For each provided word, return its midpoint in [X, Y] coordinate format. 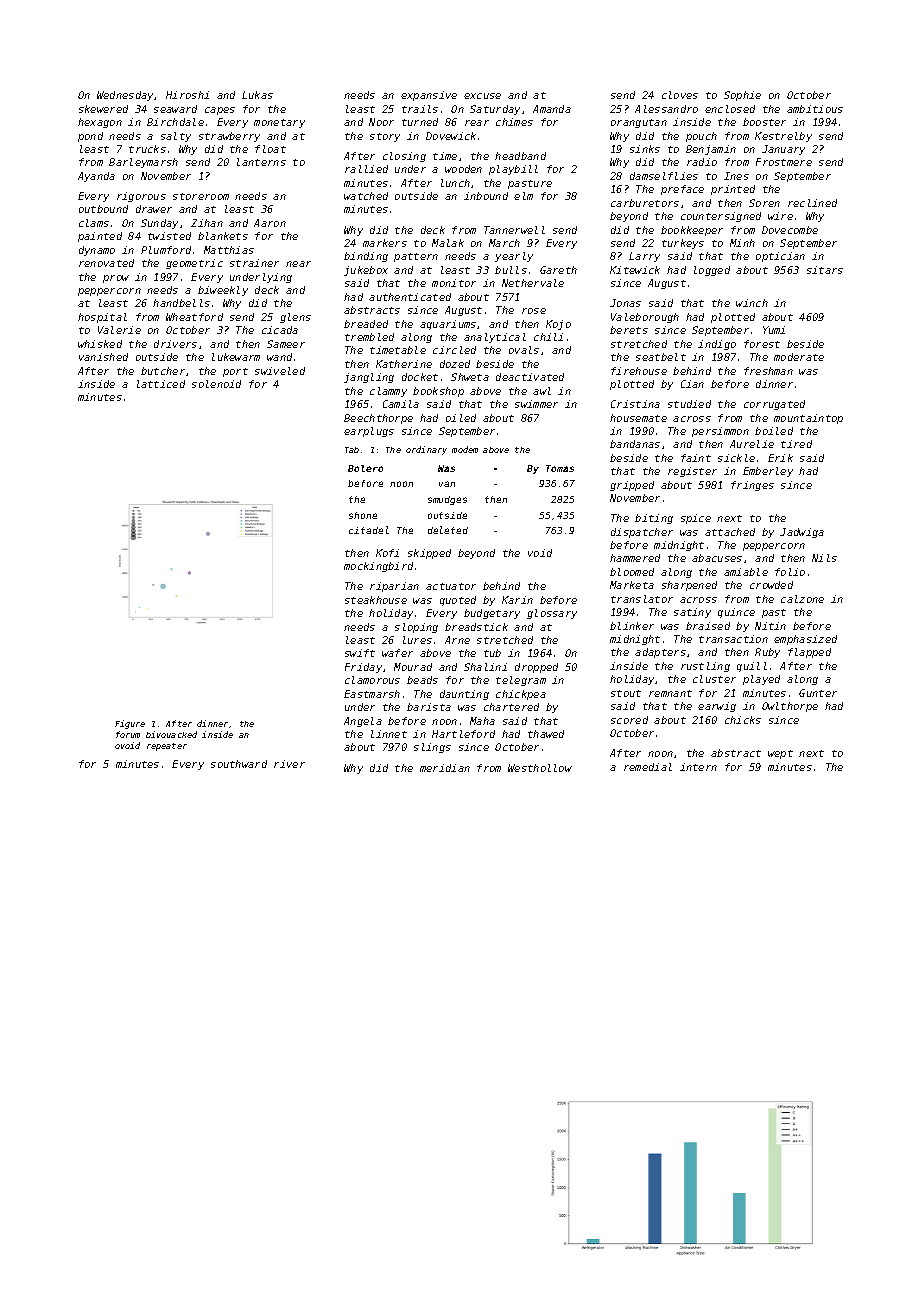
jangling [369, 378]
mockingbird [378, 567]
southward [239, 764]
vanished [103, 357]
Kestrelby [783, 137]
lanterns [261, 162]
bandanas [635, 444]
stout [626, 693]
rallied [366, 169]
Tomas [560, 468]
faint [696, 458]
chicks [743, 720]
